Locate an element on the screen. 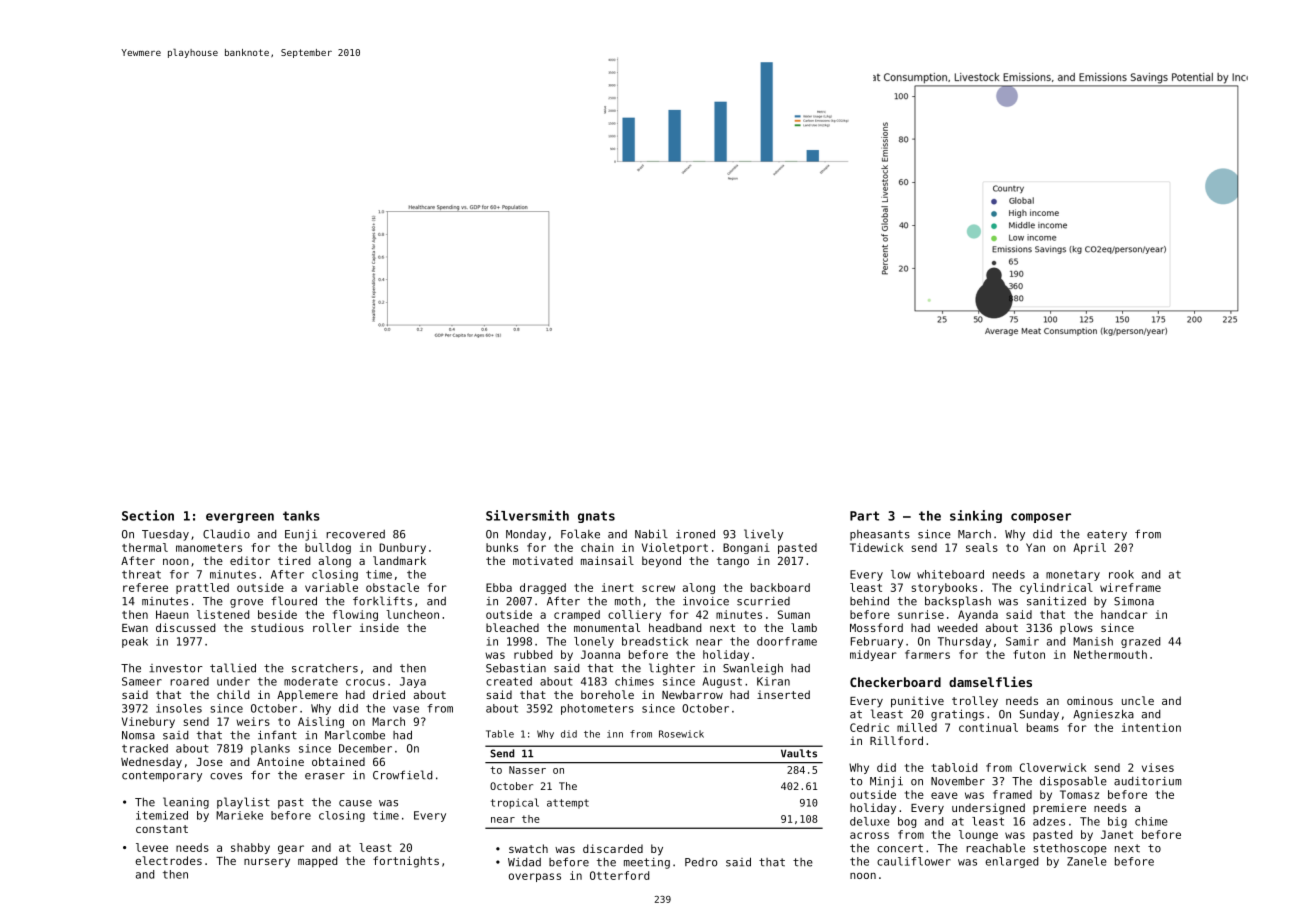  Otterford is located at coordinates (619, 875).
